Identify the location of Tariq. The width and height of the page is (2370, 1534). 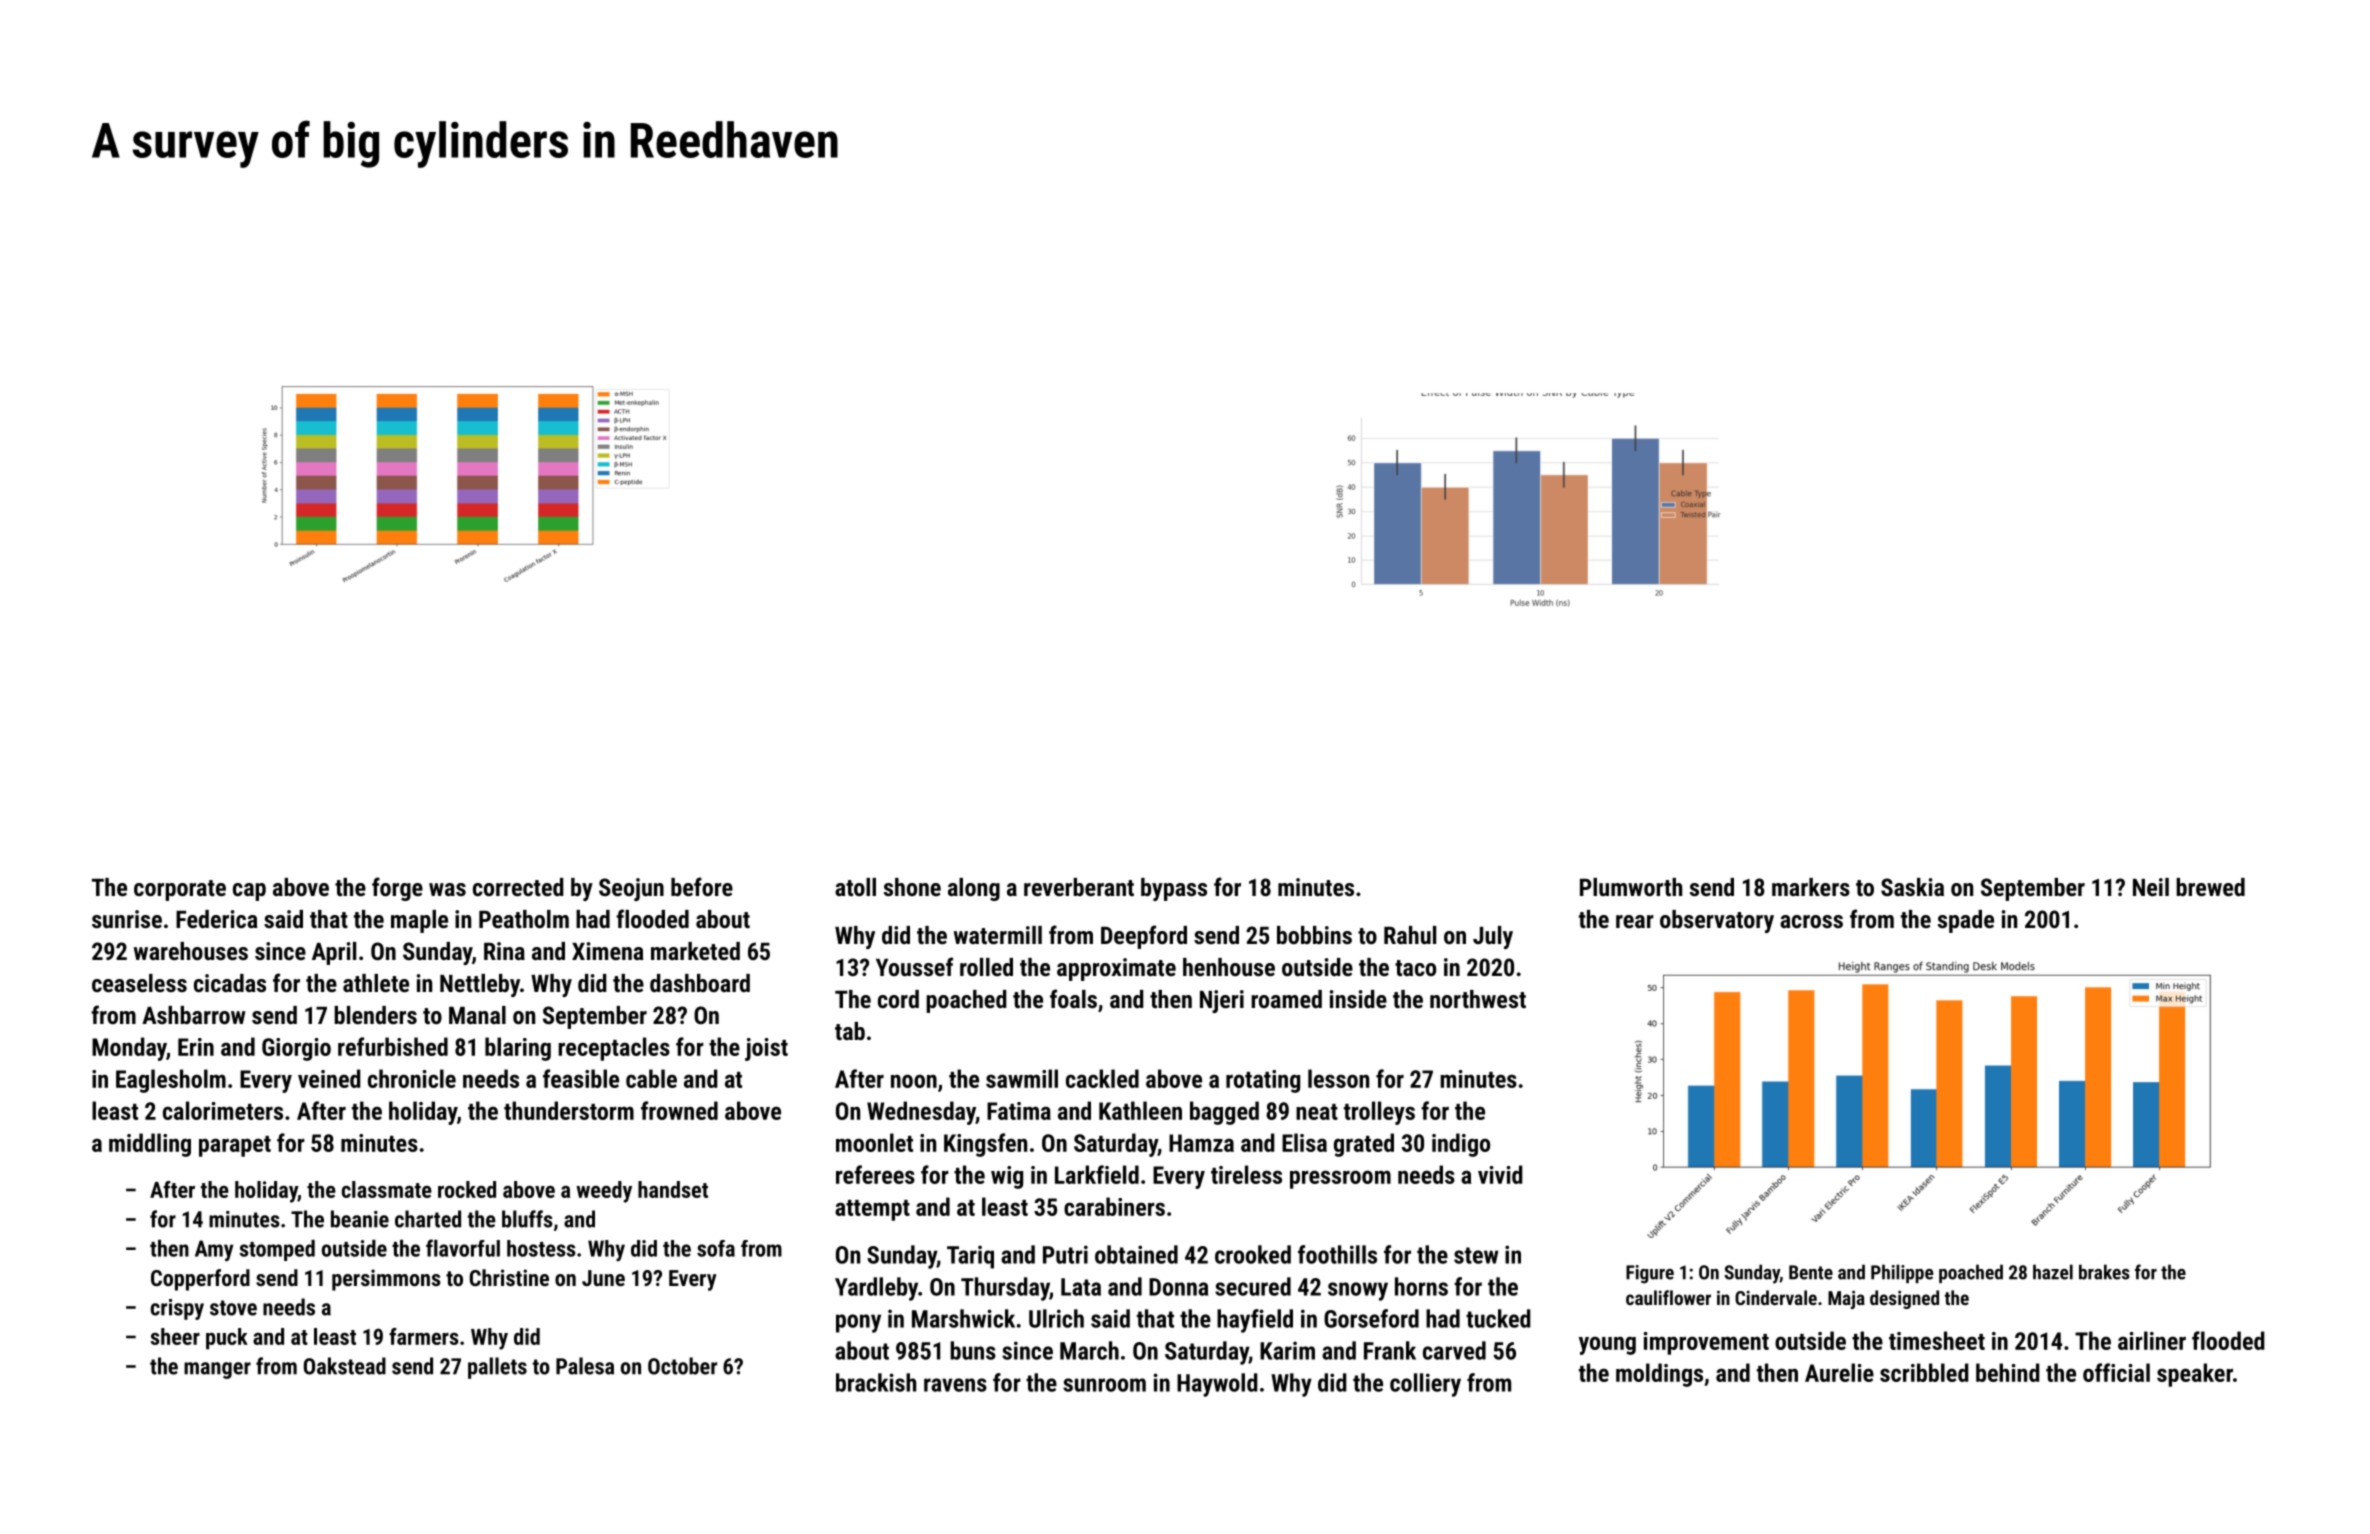
(970, 1257).
